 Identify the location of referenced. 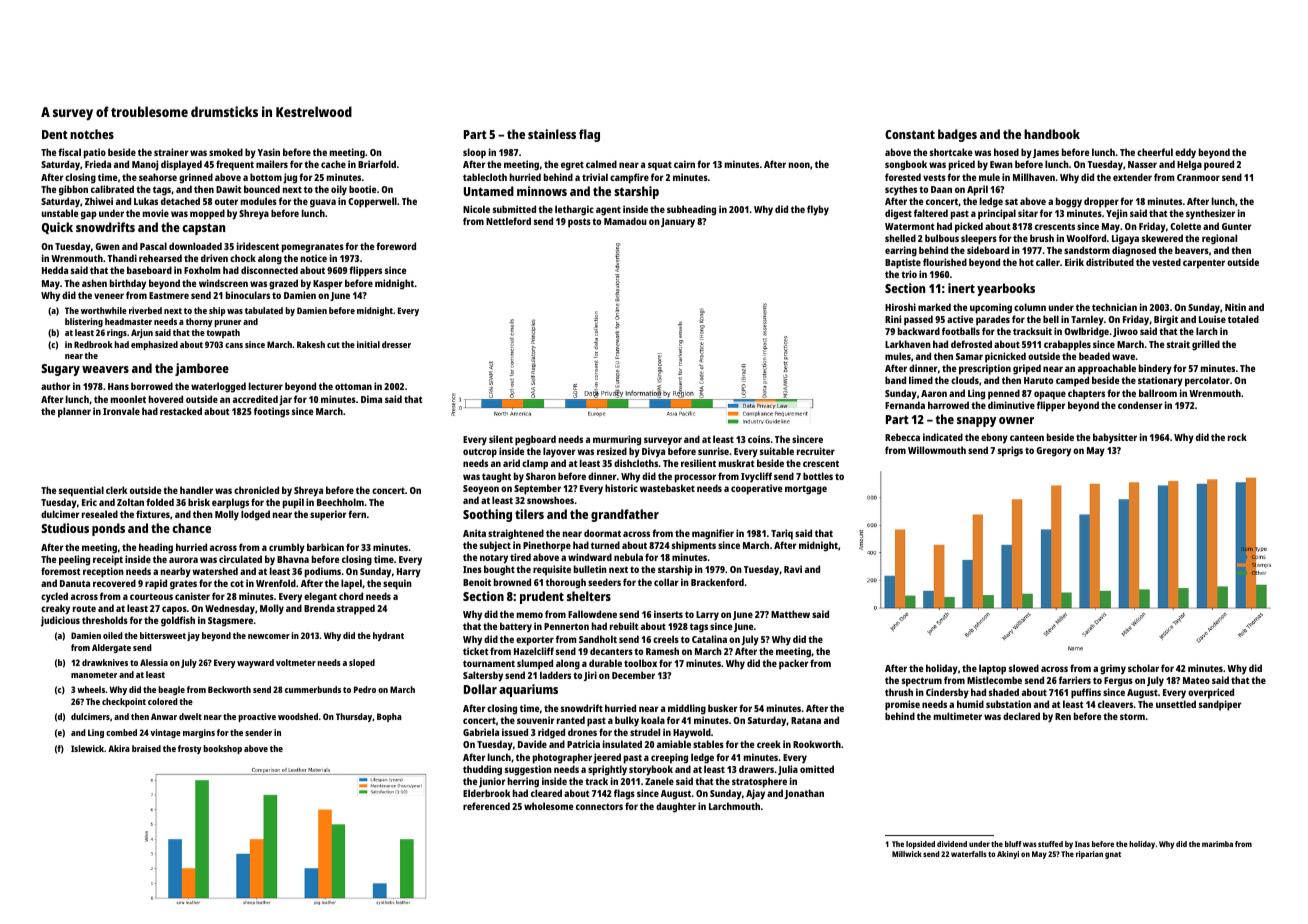
(486, 806).
